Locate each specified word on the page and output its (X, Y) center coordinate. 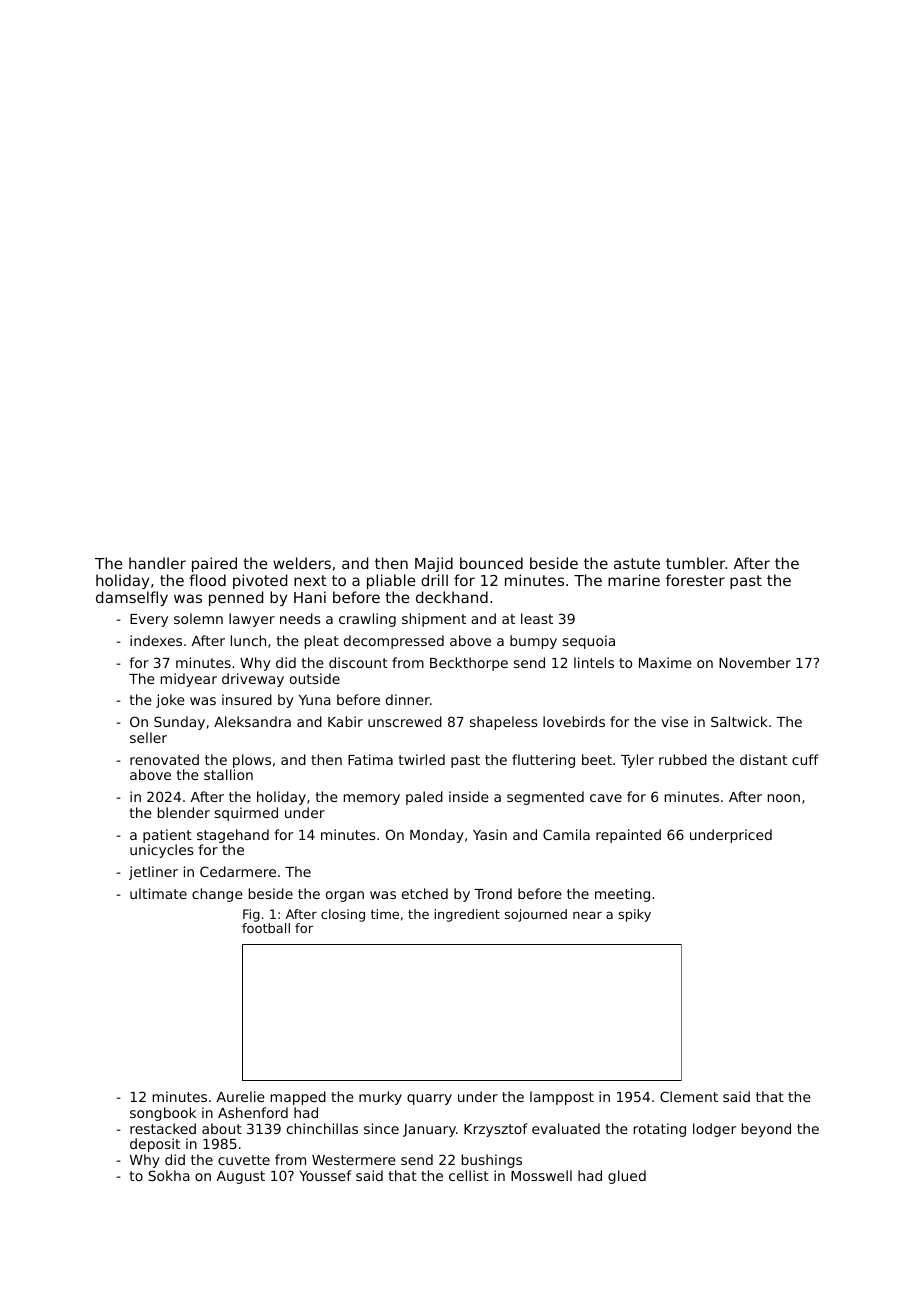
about (222, 1128)
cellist (469, 1175)
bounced (491, 563)
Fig (251, 915)
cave (606, 798)
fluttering (543, 761)
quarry (429, 1099)
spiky (635, 915)
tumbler (696, 563)
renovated (164, 759)
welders (302, 563)
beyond (766, 1130)
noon (784, 798)
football (266, 928)
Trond (493, 893)
